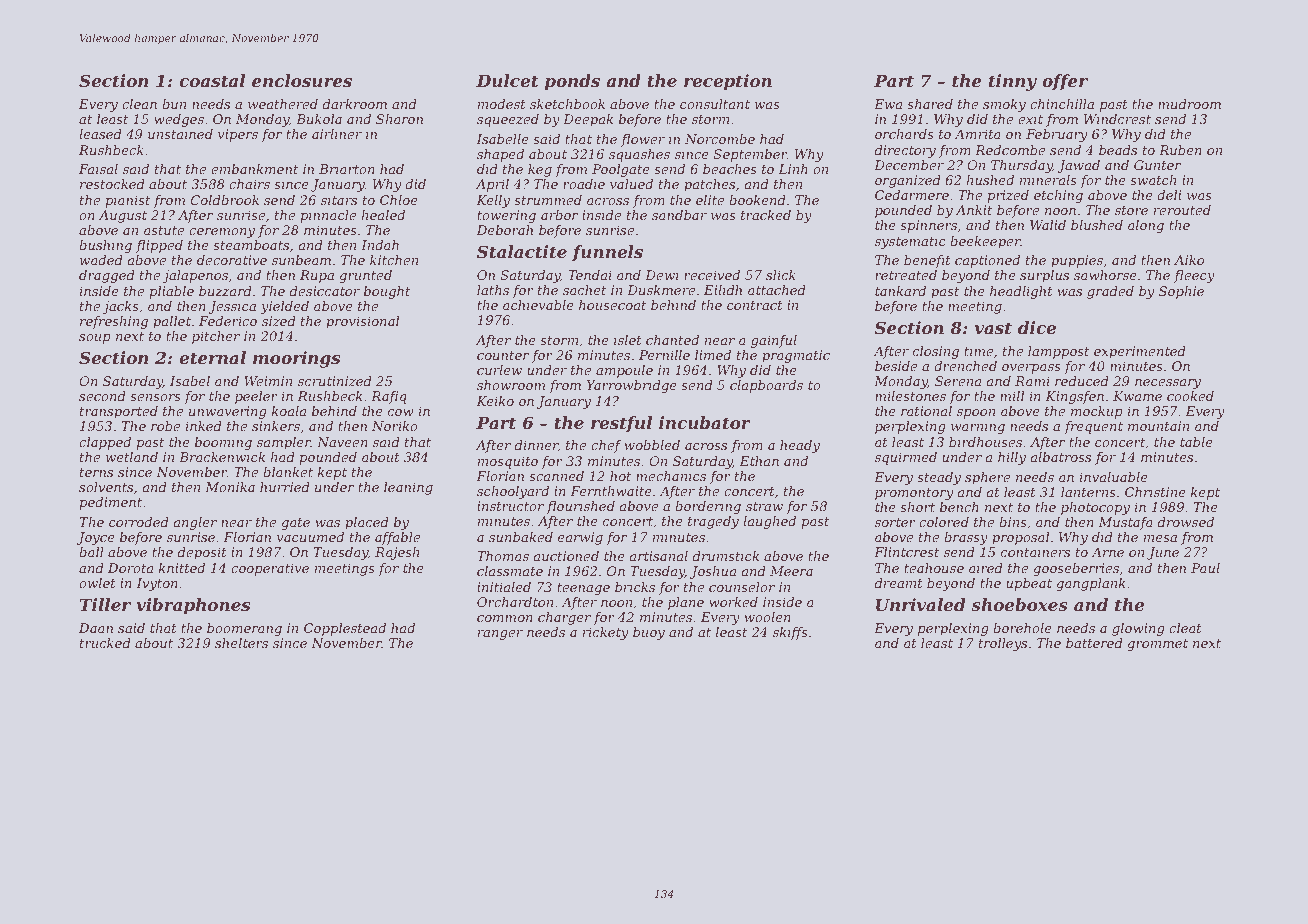  What do you see at coordinates (172, 322) in the screenshot?
I see `pallet` at bounding box center [172, 322].
